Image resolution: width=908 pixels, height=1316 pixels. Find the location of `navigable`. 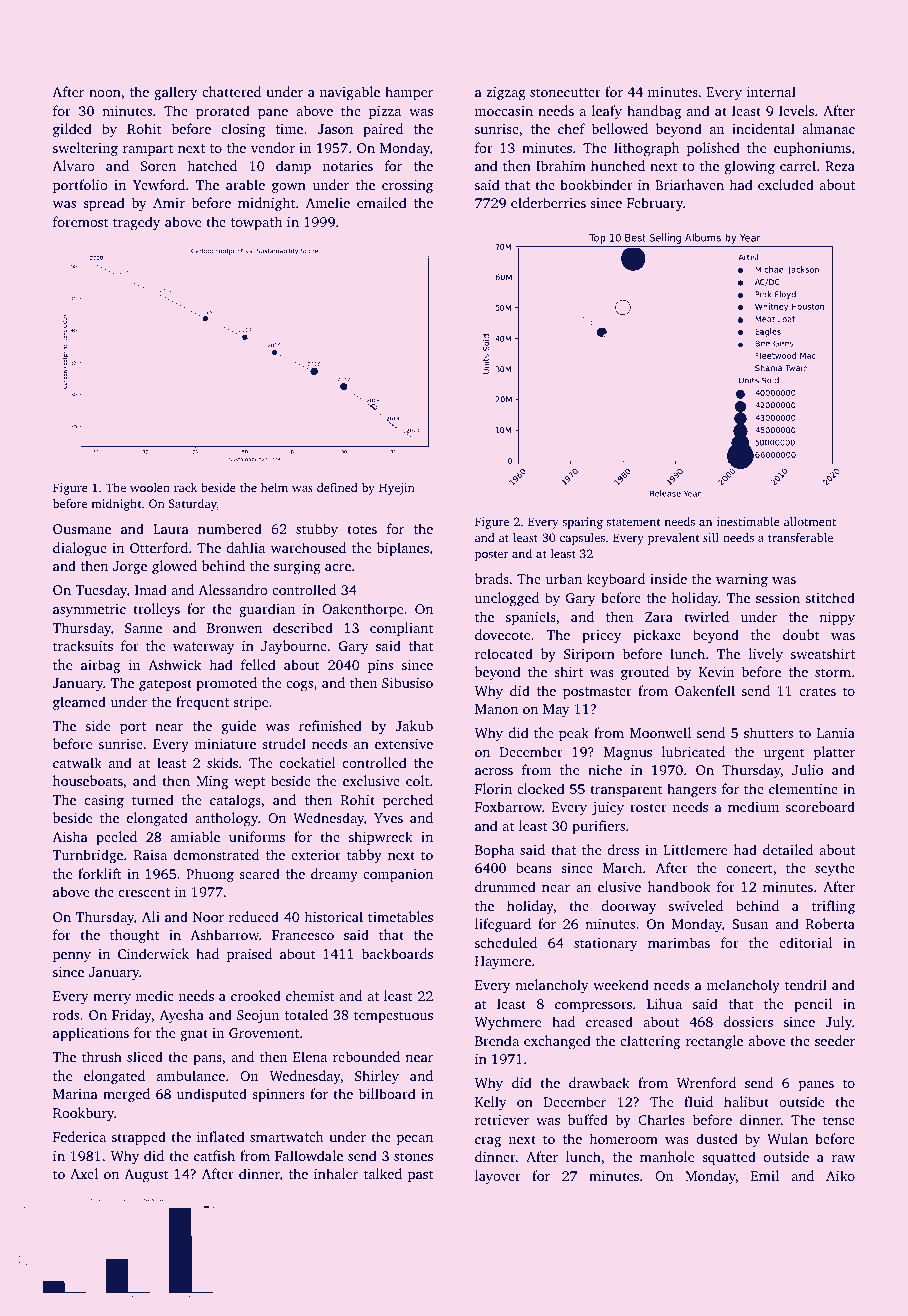

navigable is located at coordinates (350, 93).
